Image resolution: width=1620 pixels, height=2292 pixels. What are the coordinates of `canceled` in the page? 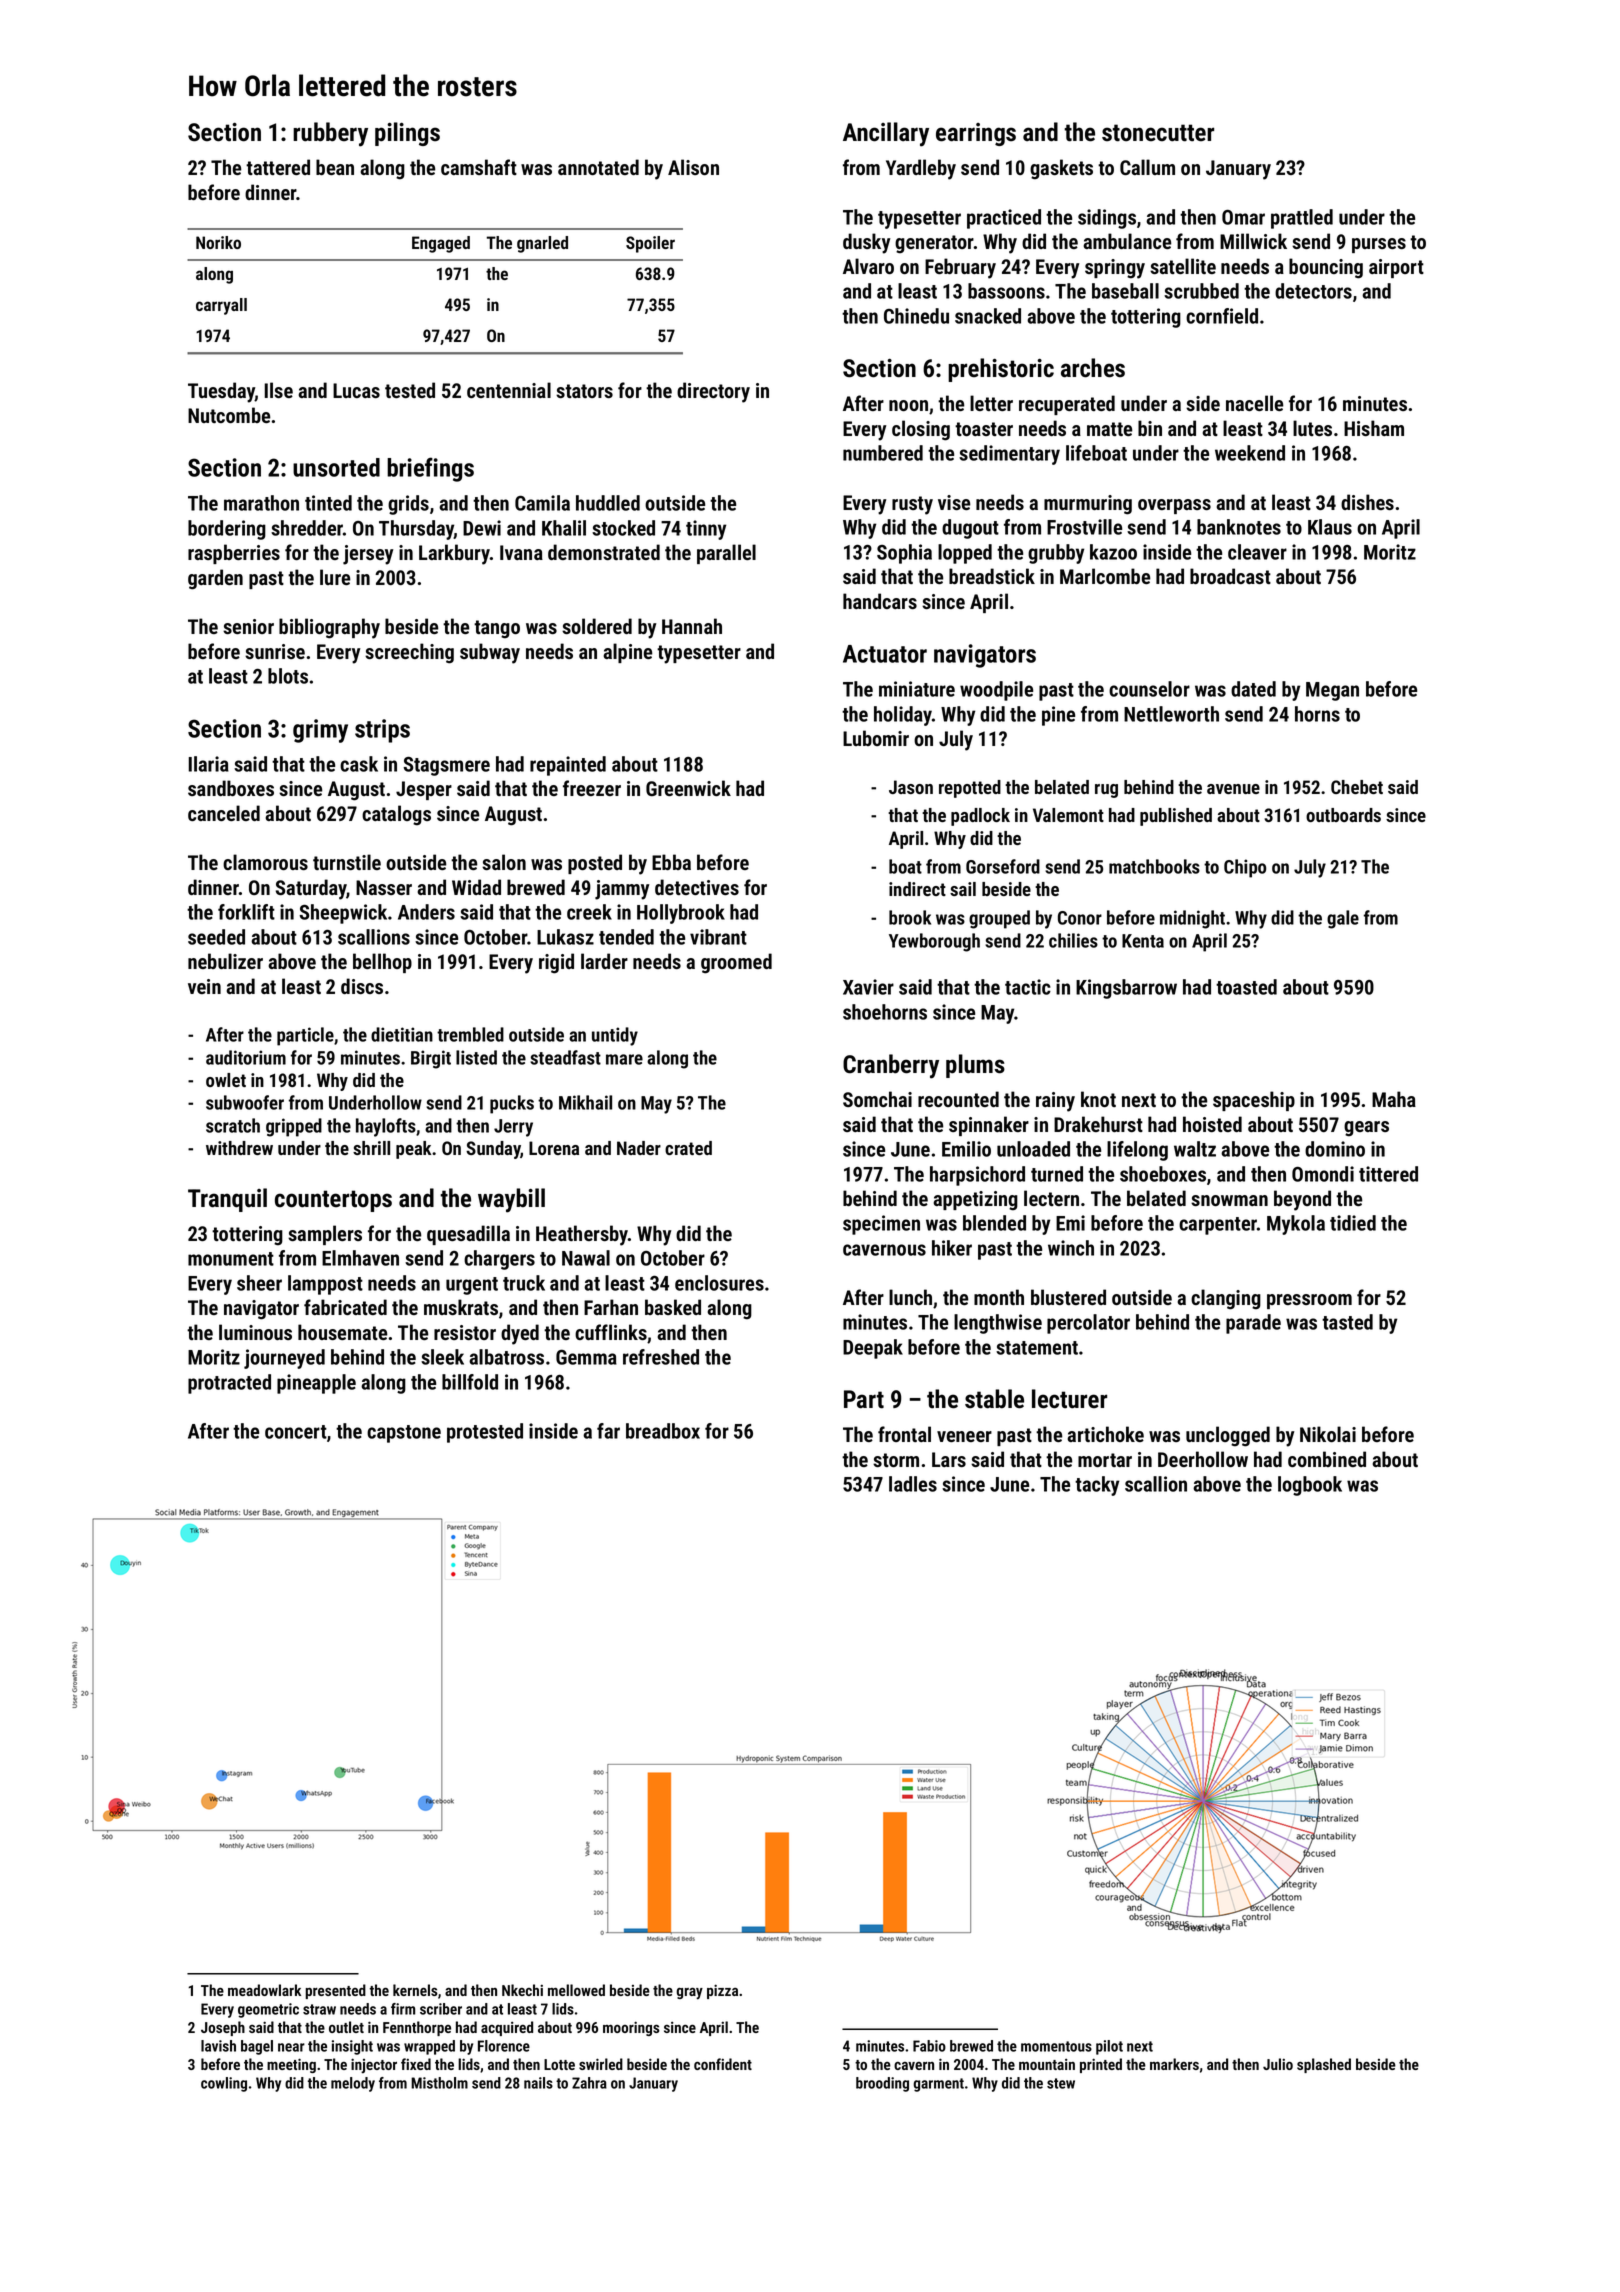 It's located at (224, 813).
